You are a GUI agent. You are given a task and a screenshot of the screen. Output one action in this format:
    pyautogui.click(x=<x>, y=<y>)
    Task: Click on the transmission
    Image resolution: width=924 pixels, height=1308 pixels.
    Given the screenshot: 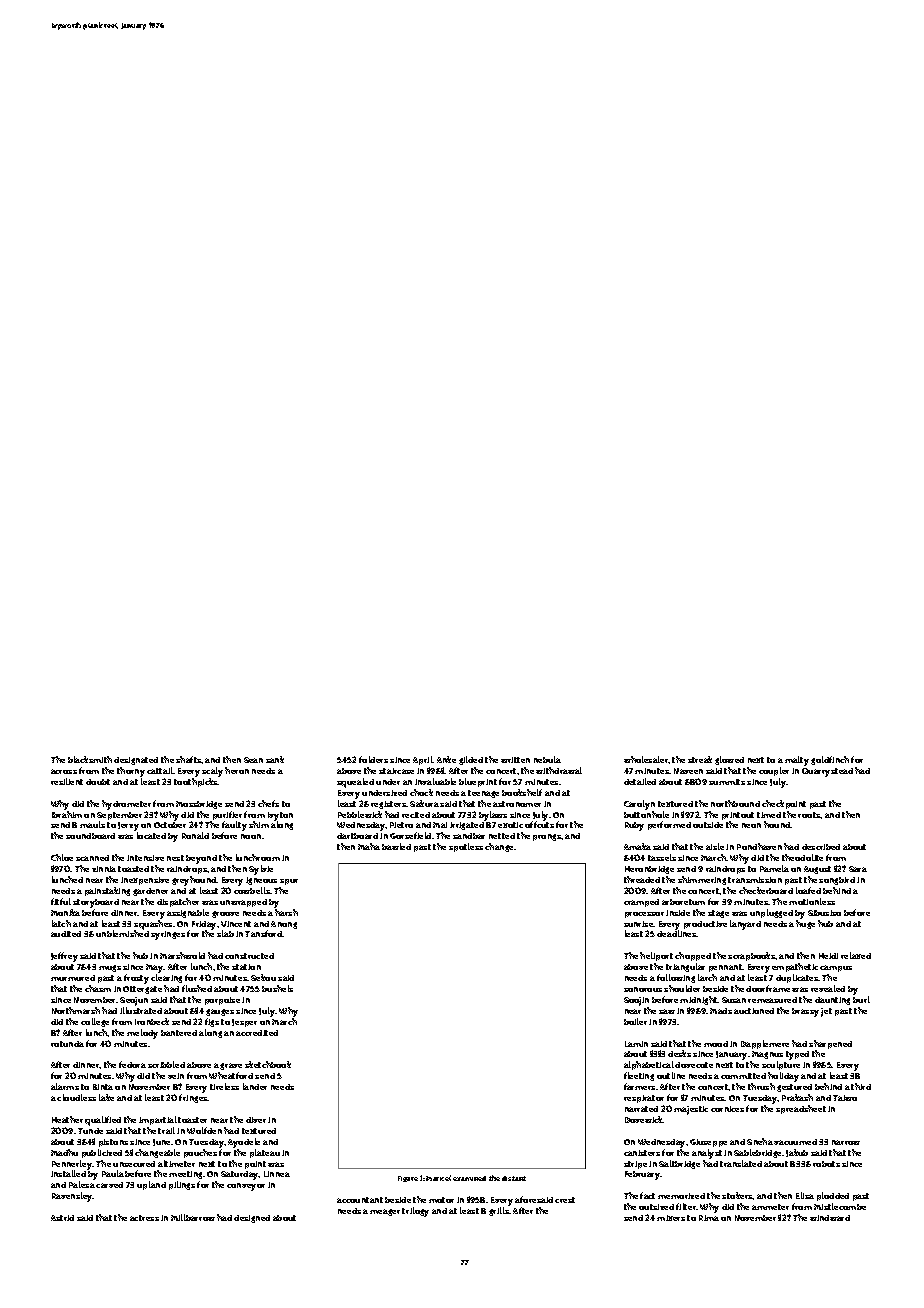 What is the action you would take?
    pyautogui.click(x=755, y=880)
